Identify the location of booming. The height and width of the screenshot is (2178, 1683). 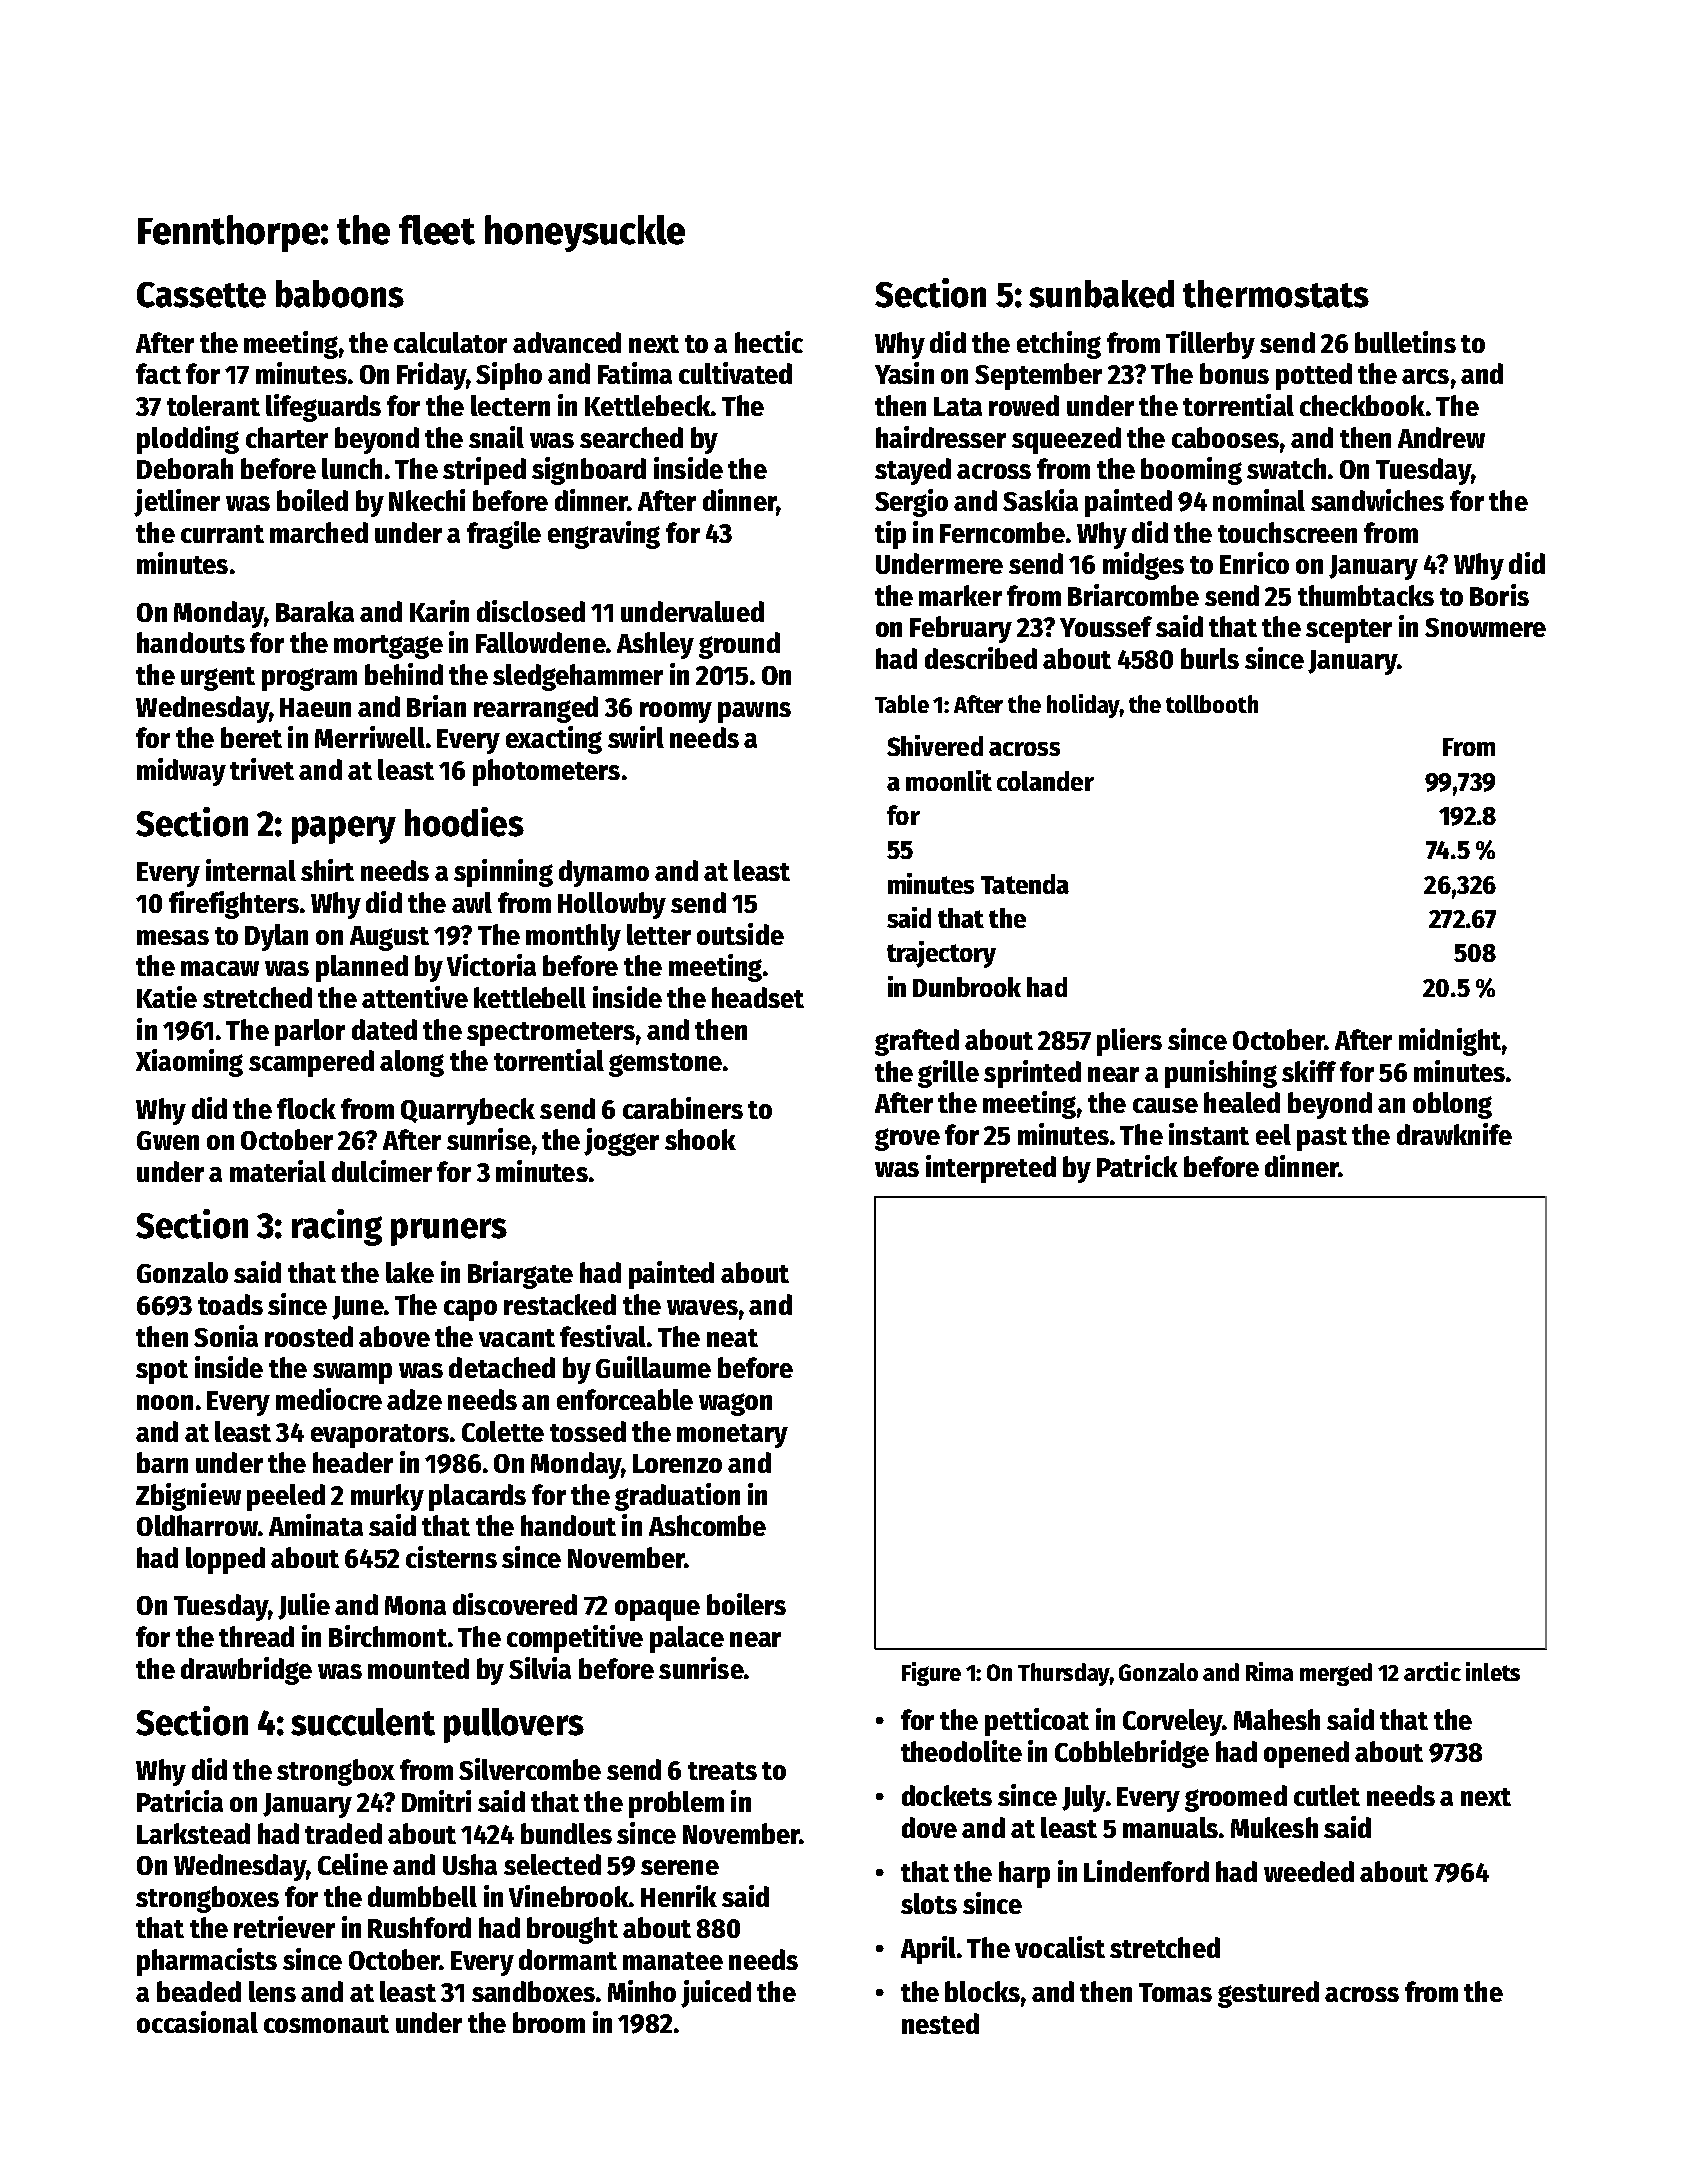
(1191, 471).
